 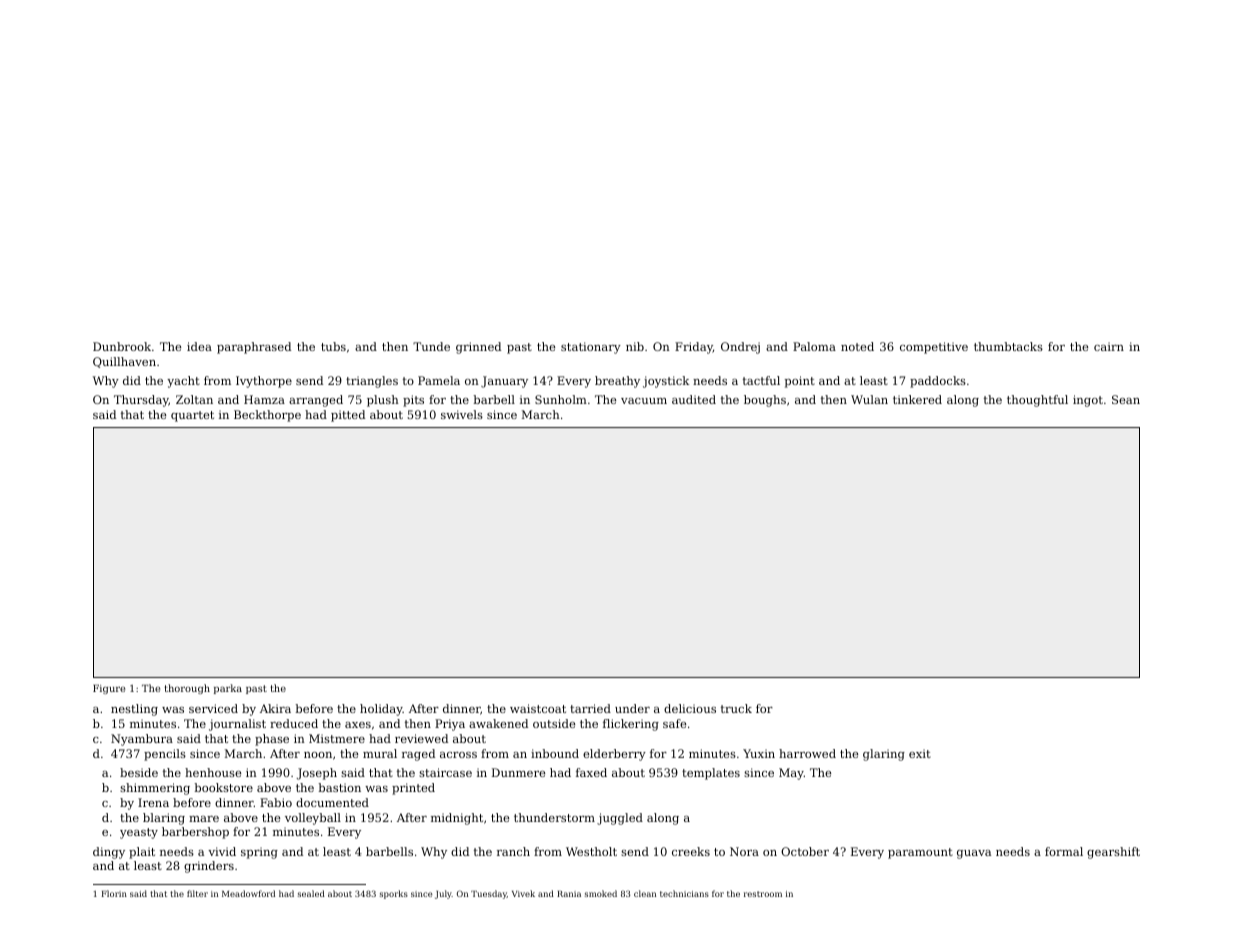 I want to click on boughs, so click(x=765, y=401).
